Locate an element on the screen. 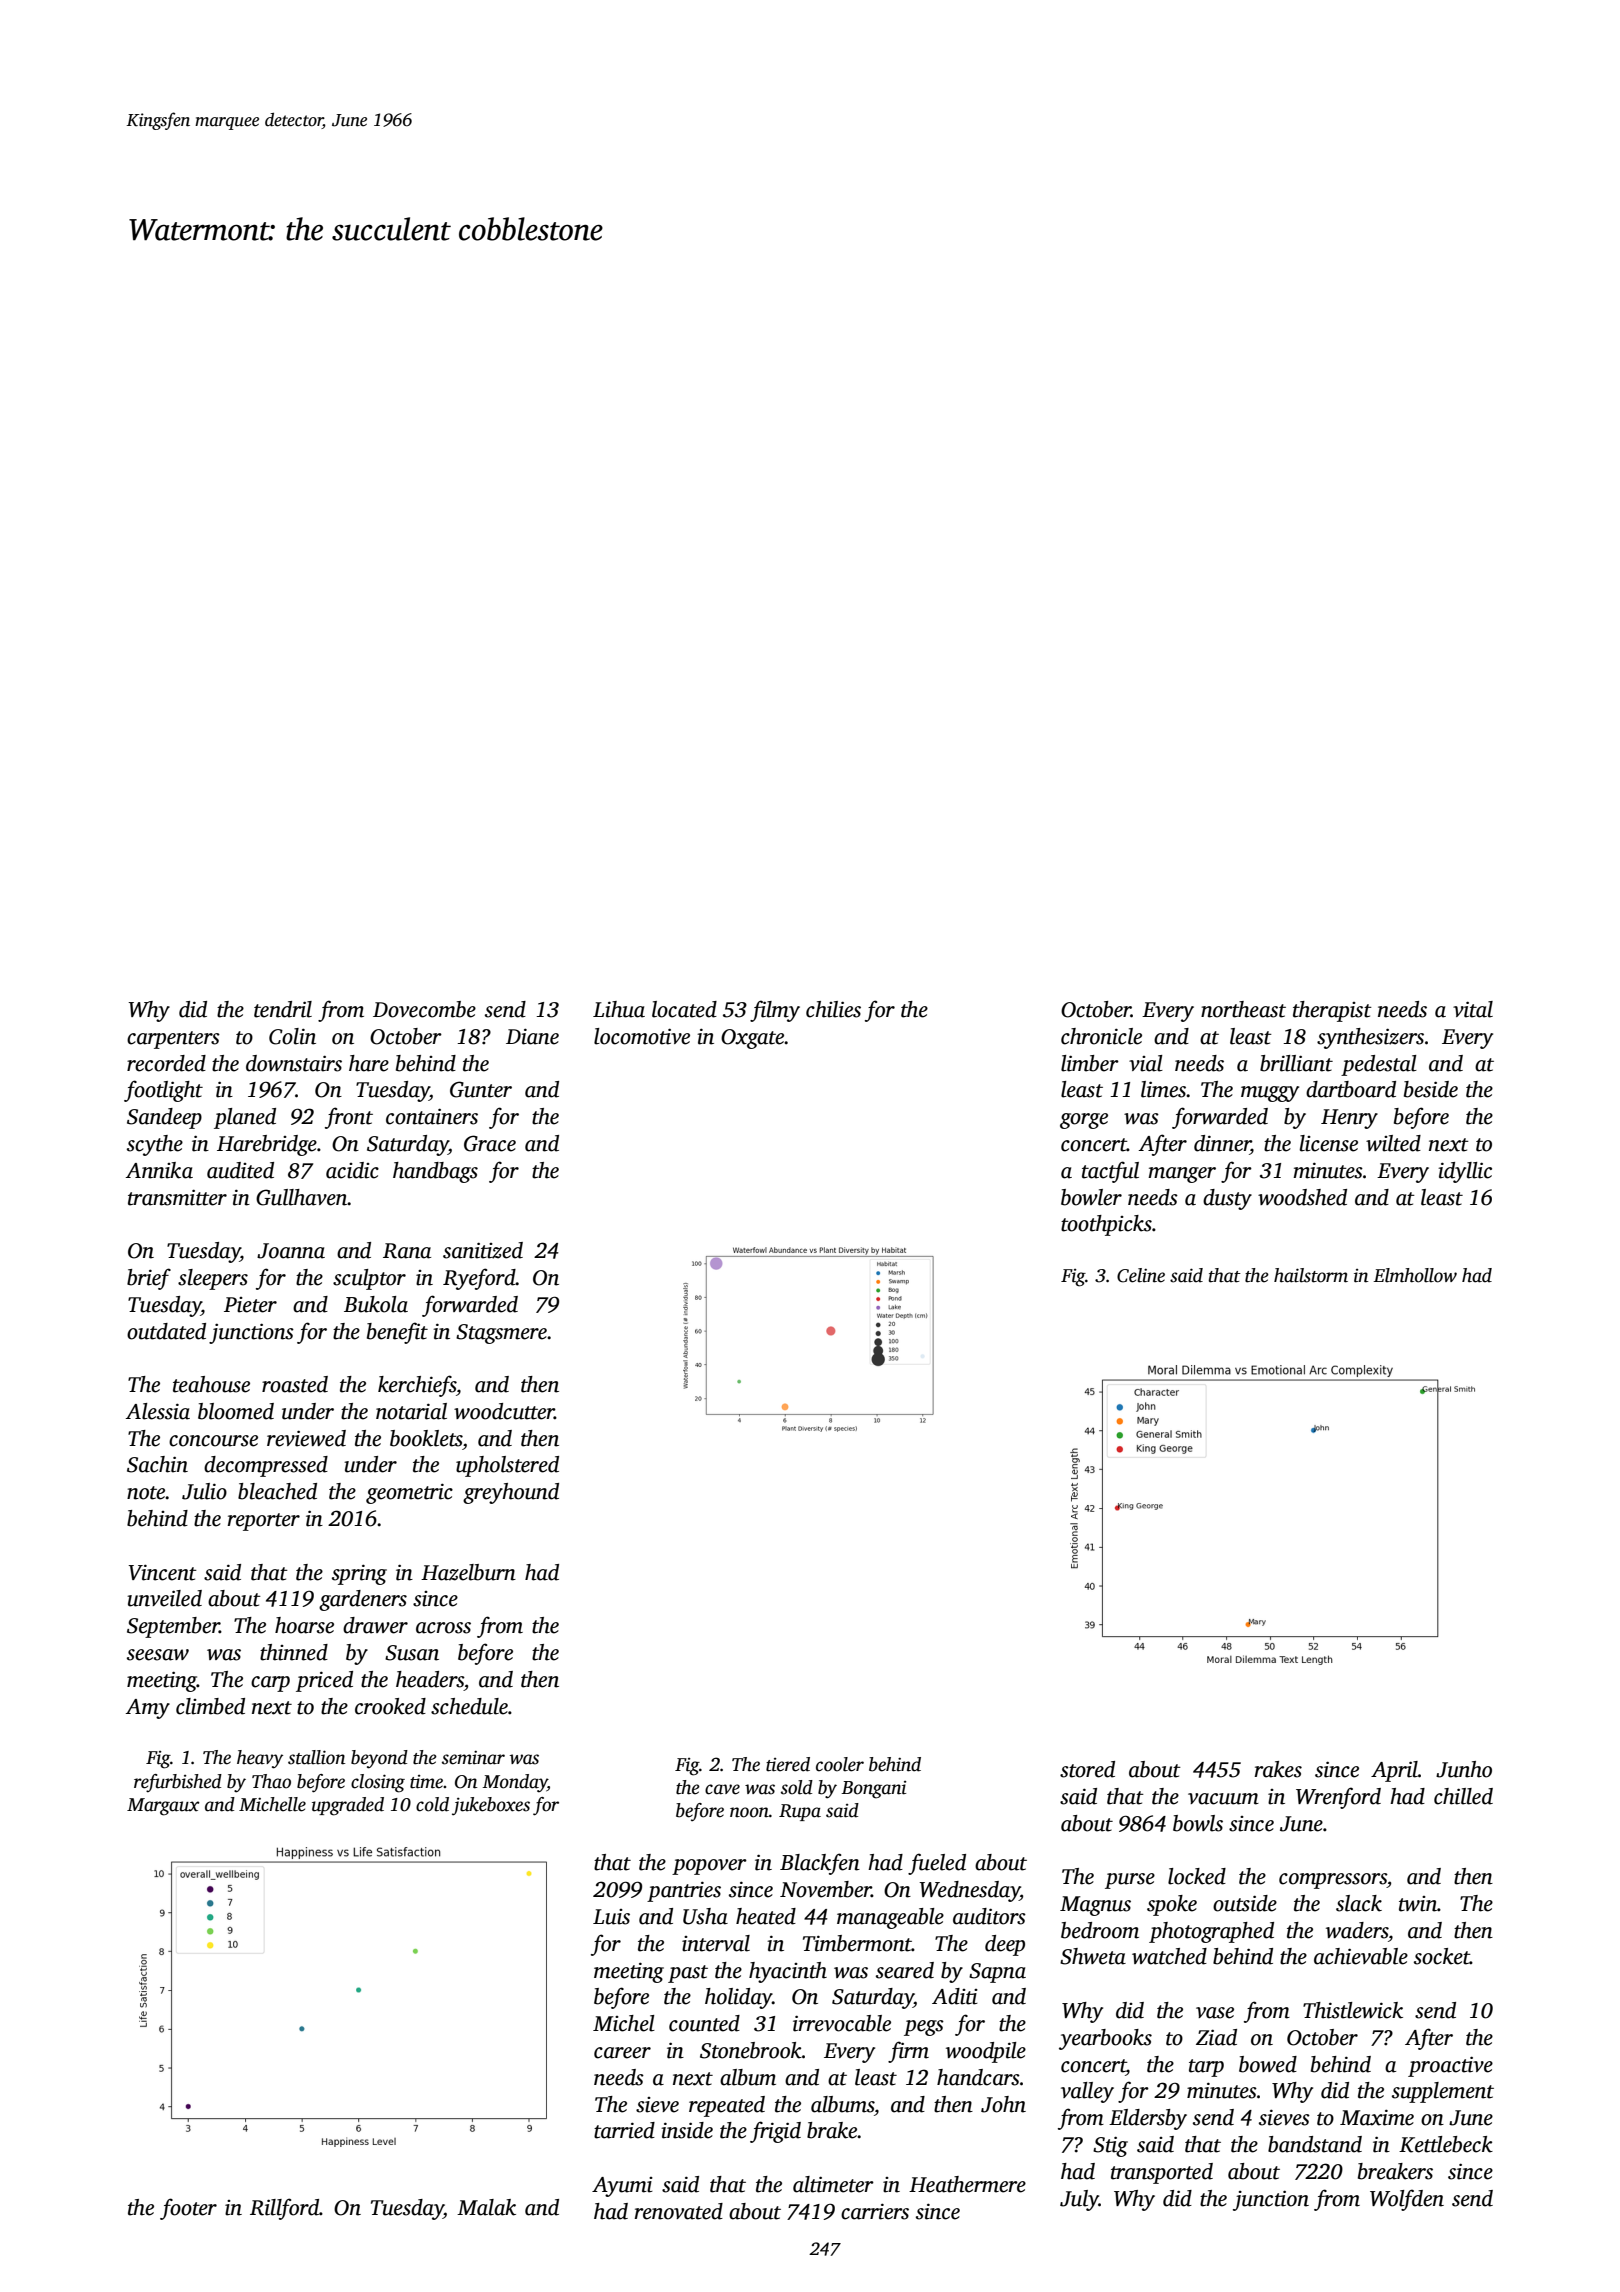 This screenshot has height=2292, width=1620. tendril is located at coordinates (283, 1009).
